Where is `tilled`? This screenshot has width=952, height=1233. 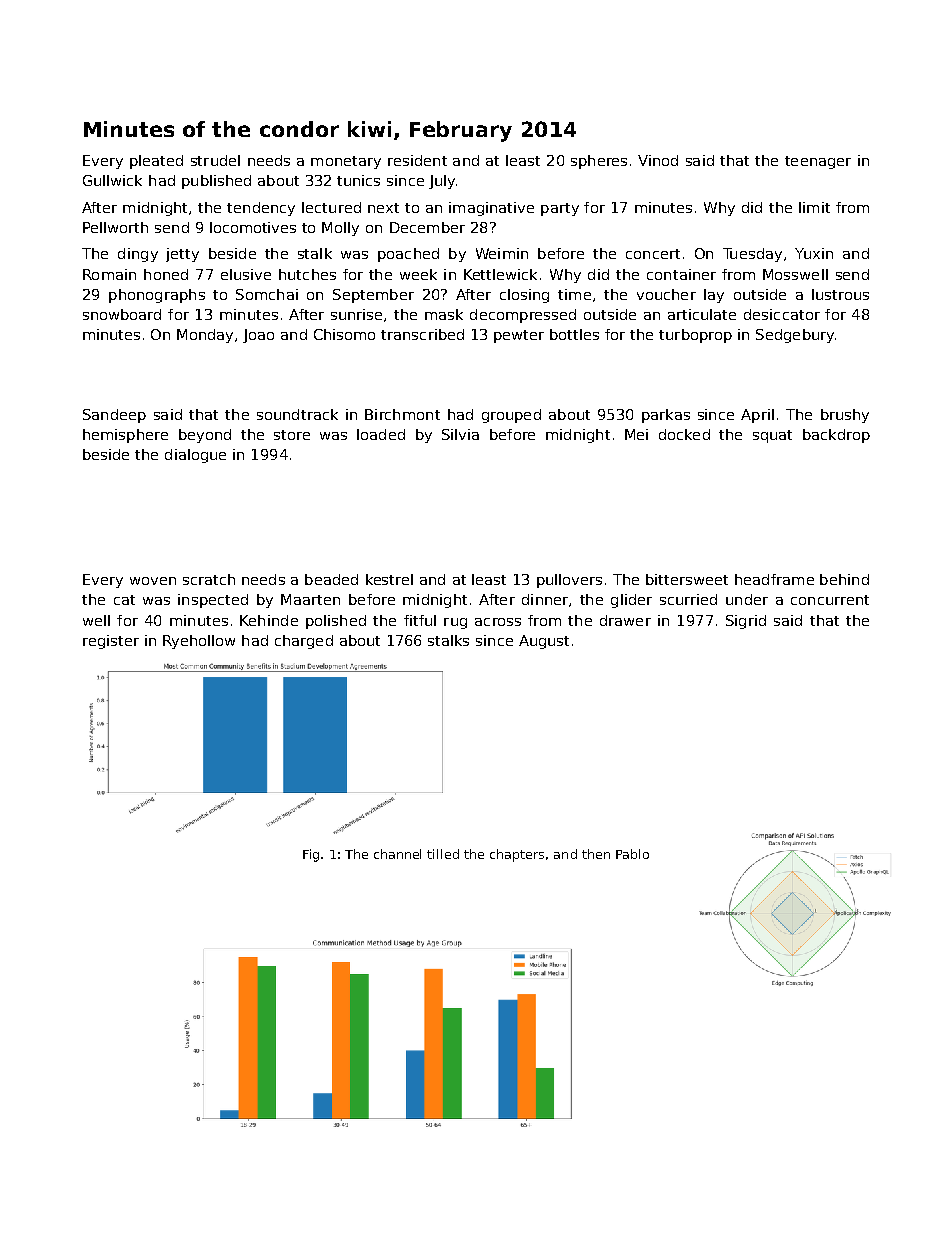 tilled is located at coordinates (443, 854).
